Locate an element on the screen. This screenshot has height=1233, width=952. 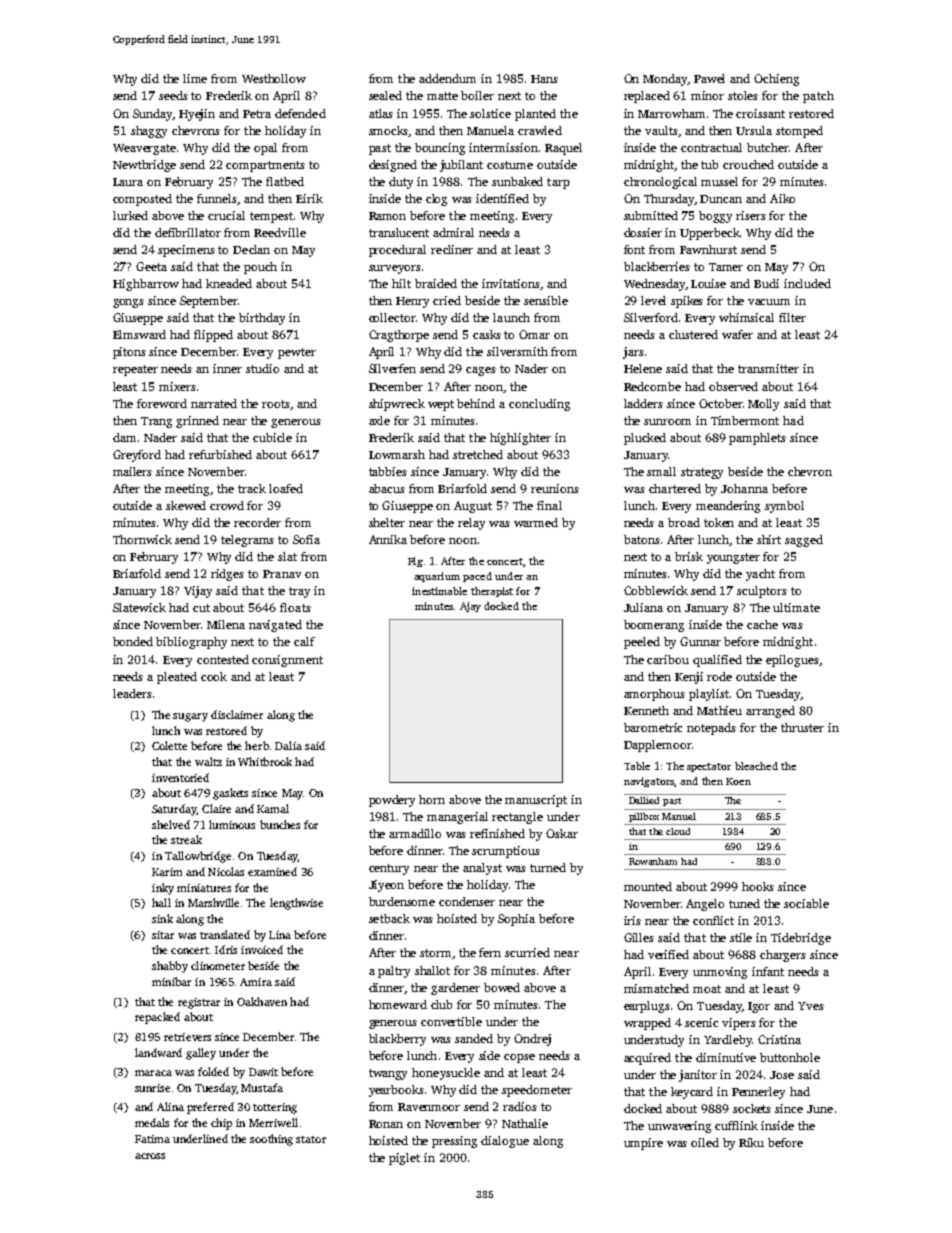
hooks is located at coordinates (758, 886).
